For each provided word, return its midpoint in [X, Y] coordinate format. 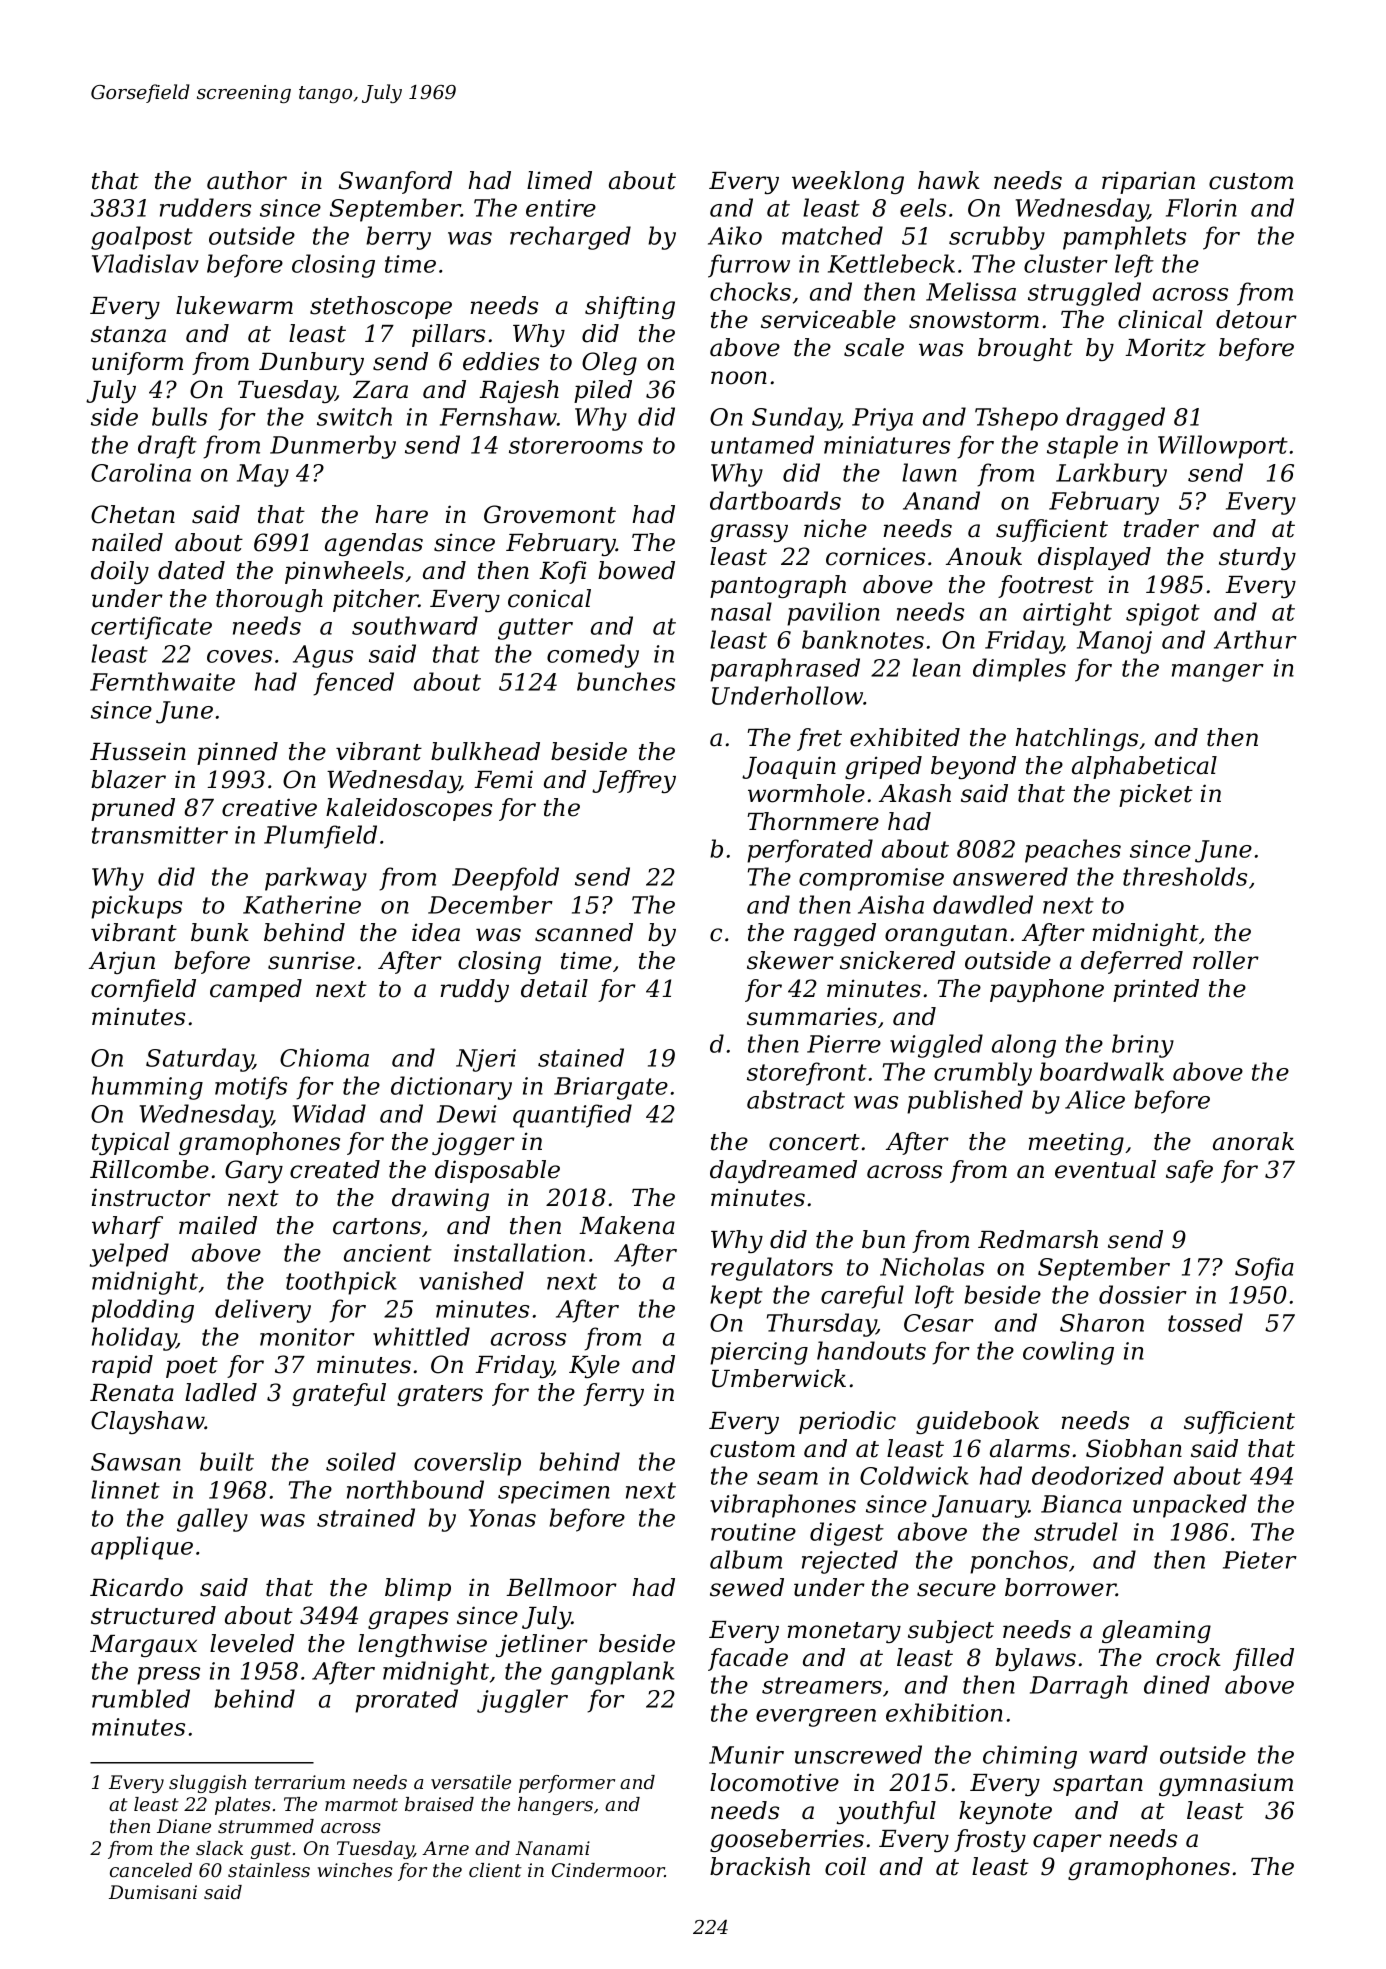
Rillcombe [149, 1169]
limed [559, 180]
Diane [184, 1826]
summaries [812, 1016]
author [247, 180]
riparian [1148, 182]
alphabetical [1144, 767]
